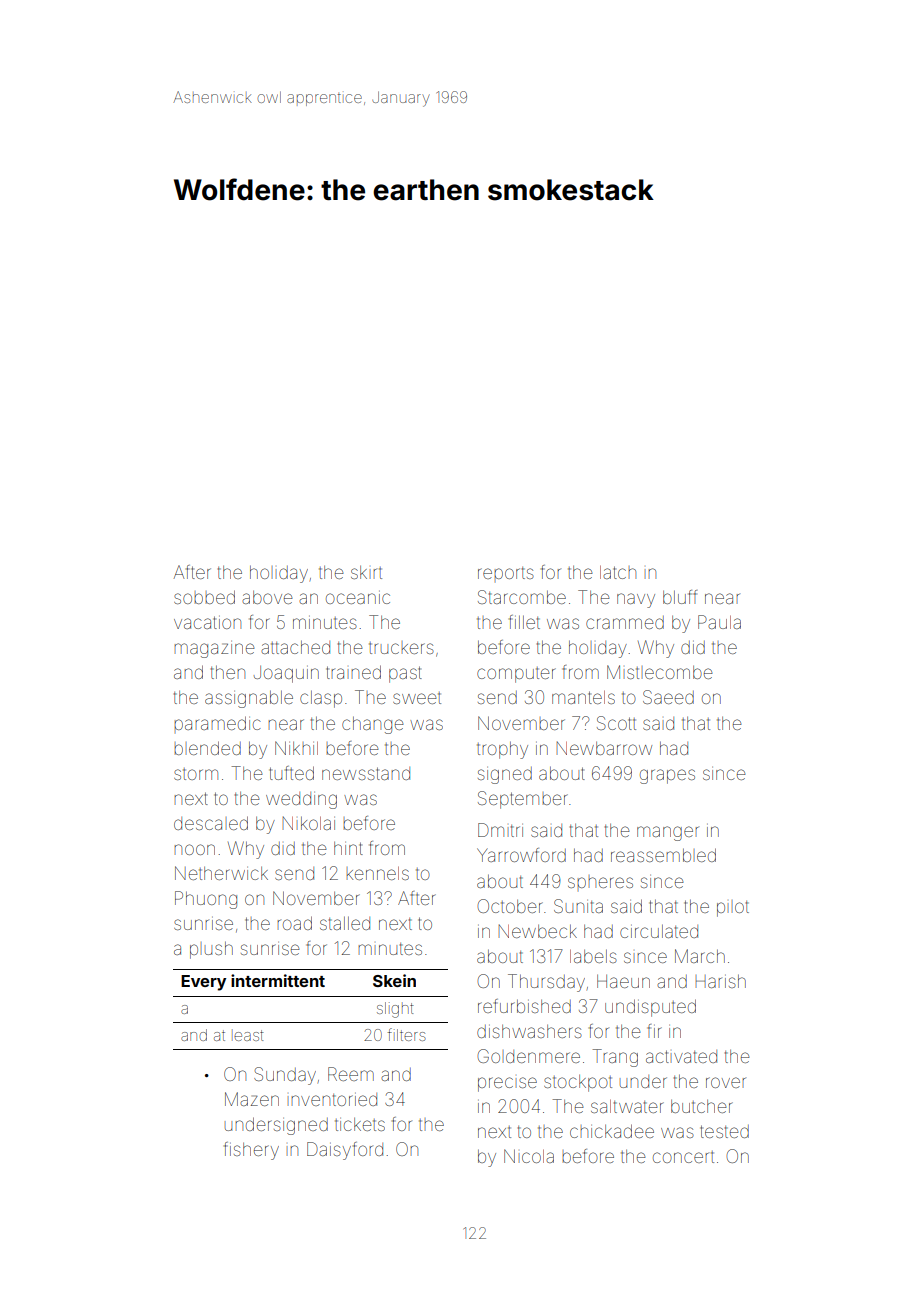  I want to click on Scott, so click(616, 723).
